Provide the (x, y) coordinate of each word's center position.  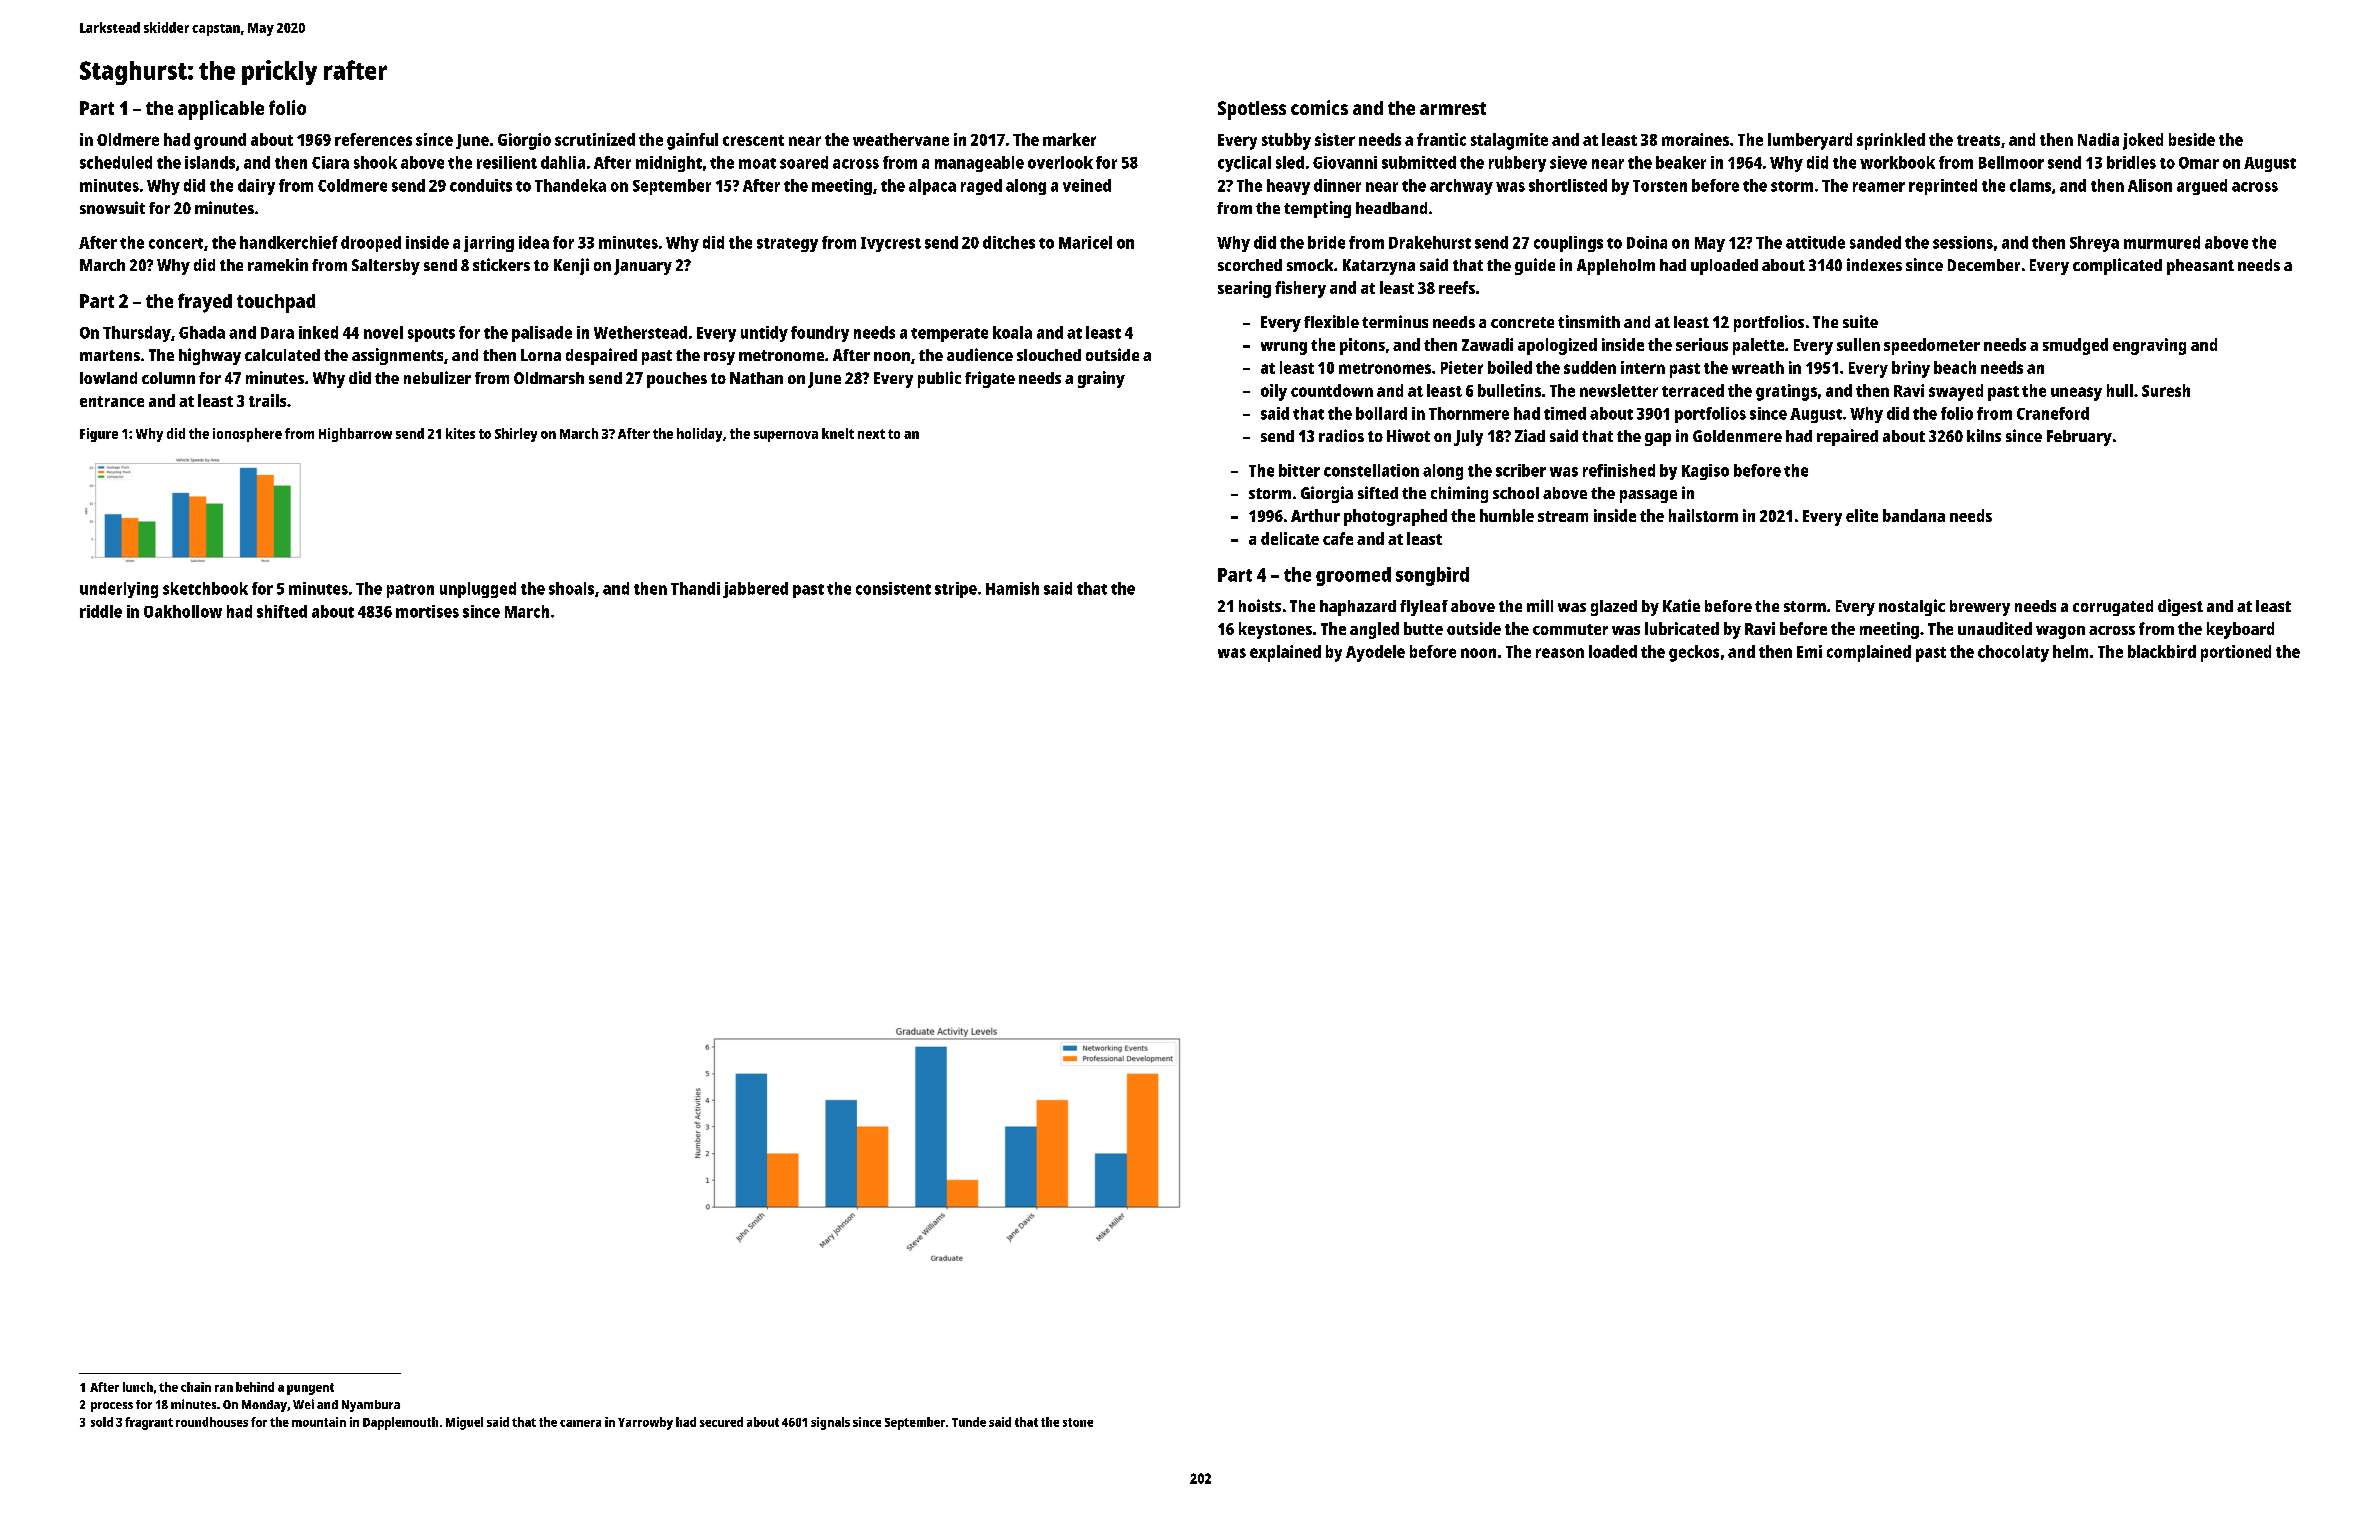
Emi (1809, 651)
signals (830, 1423)
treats (1978, 140)
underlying (119, 590)
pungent (310, 1389)
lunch (138, 1387)
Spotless (1252, 110)
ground (220, 141)
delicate (1290, 538)
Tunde (969, 1422)
